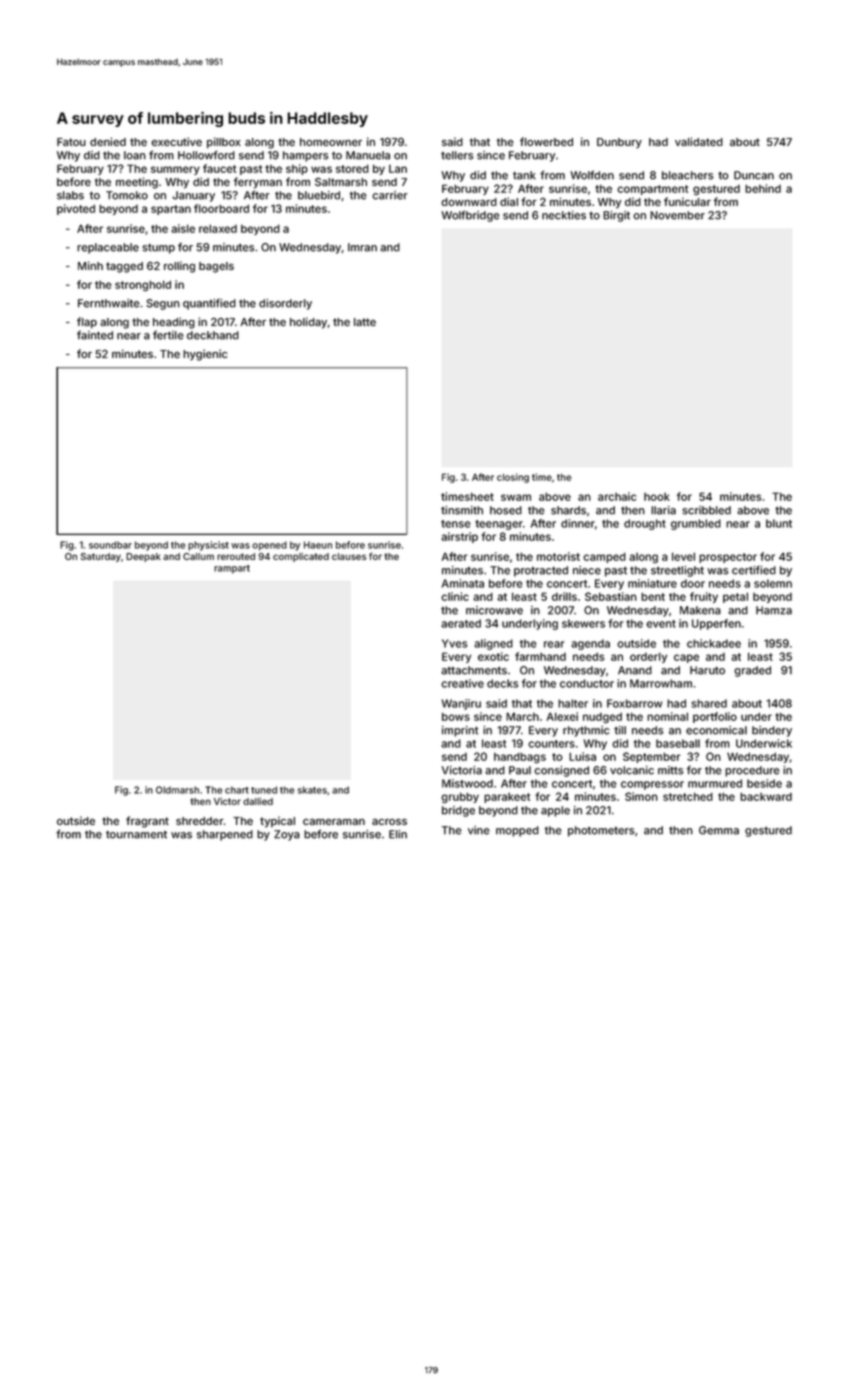 The width and height of the document is (849, 1400). What do you see at coordinates (513, 478) in the document?
I see `closing` at bounding box center [513, 478].
